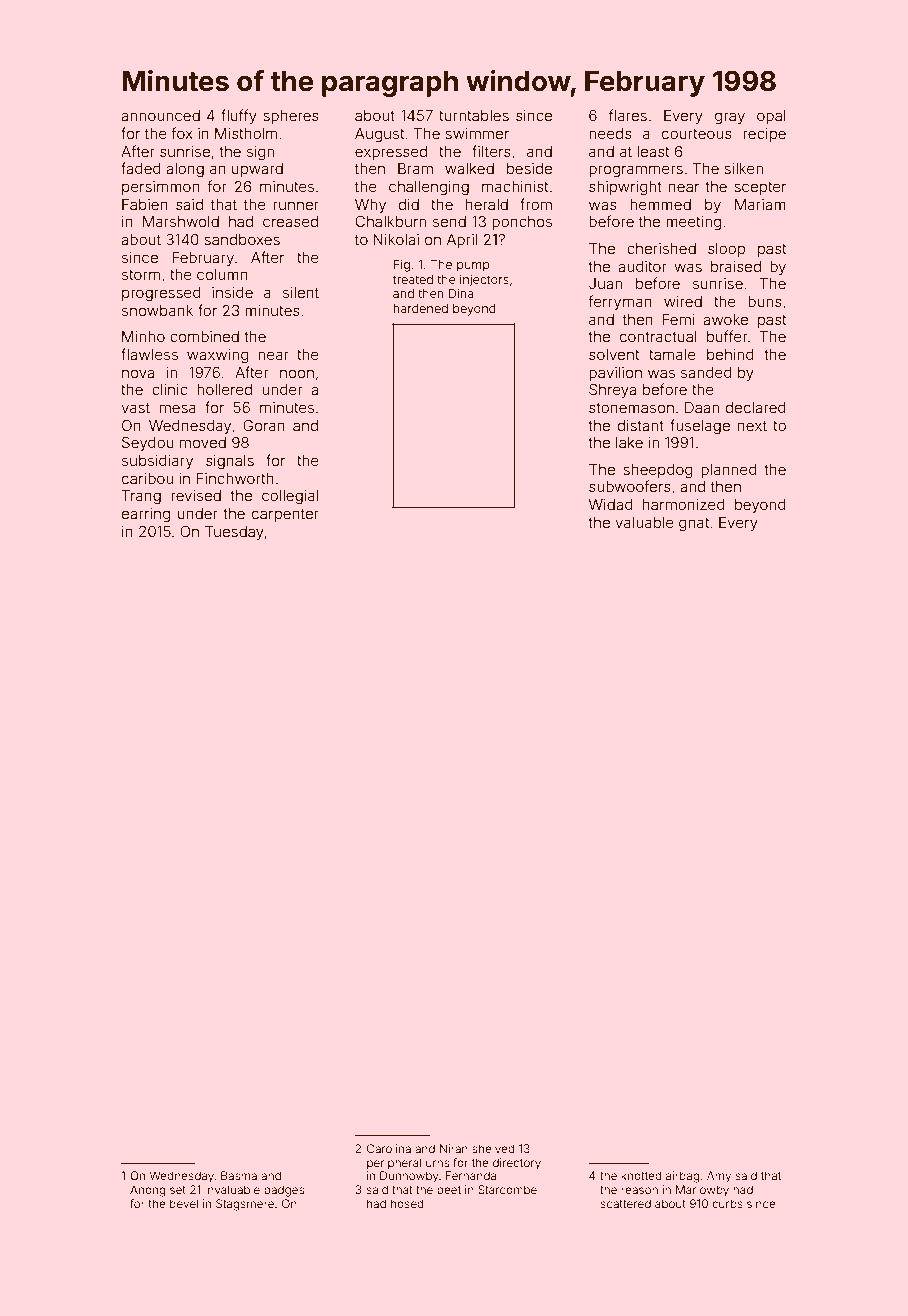 The image size is (908, 1316). I want to click on flawless, so click(149, 354).
